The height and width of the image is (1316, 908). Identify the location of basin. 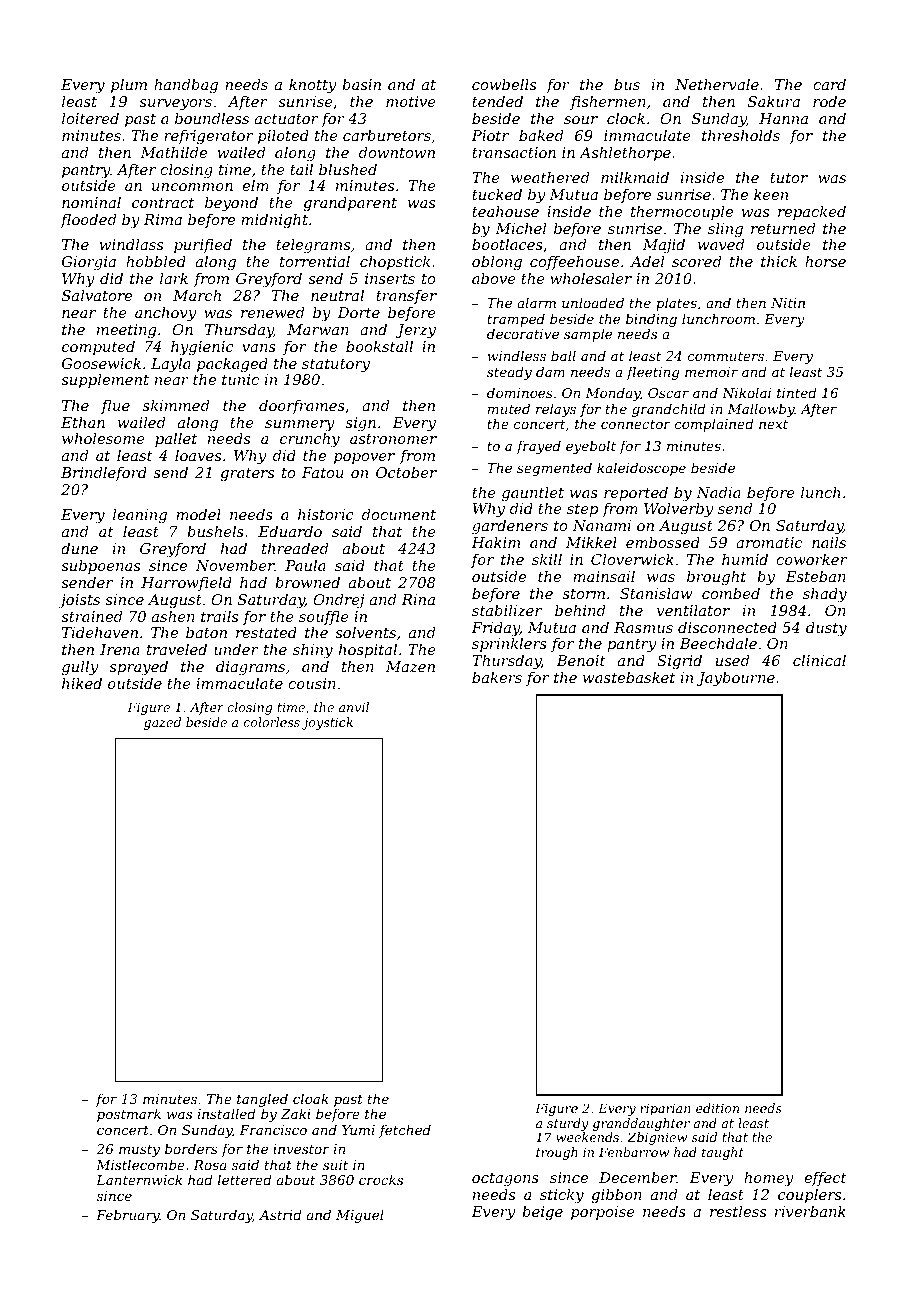
(361, 84).
